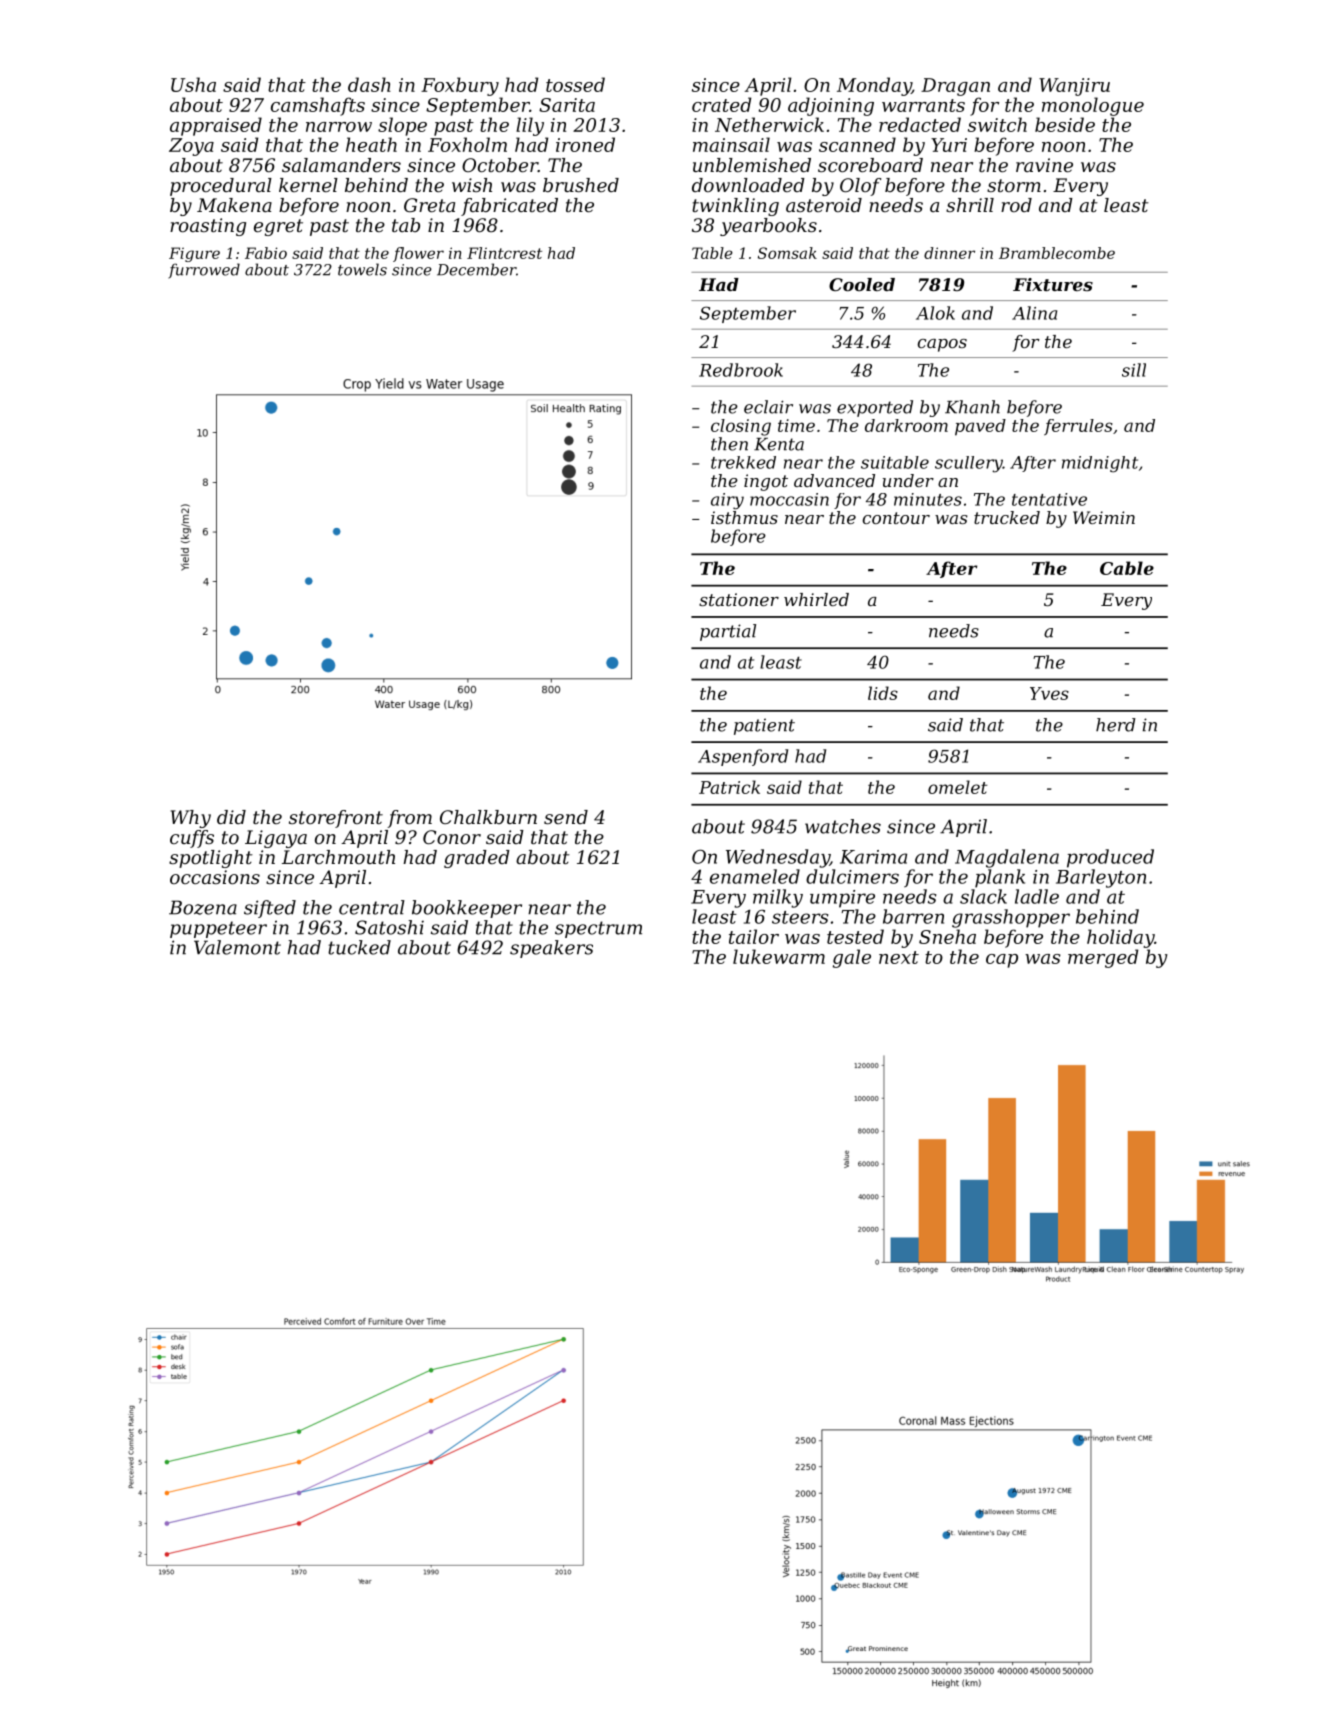 The height and width of the page is (1731, 1337). Describe the element at coordinates (362, 269) in the page. I see `towels` at that location.
